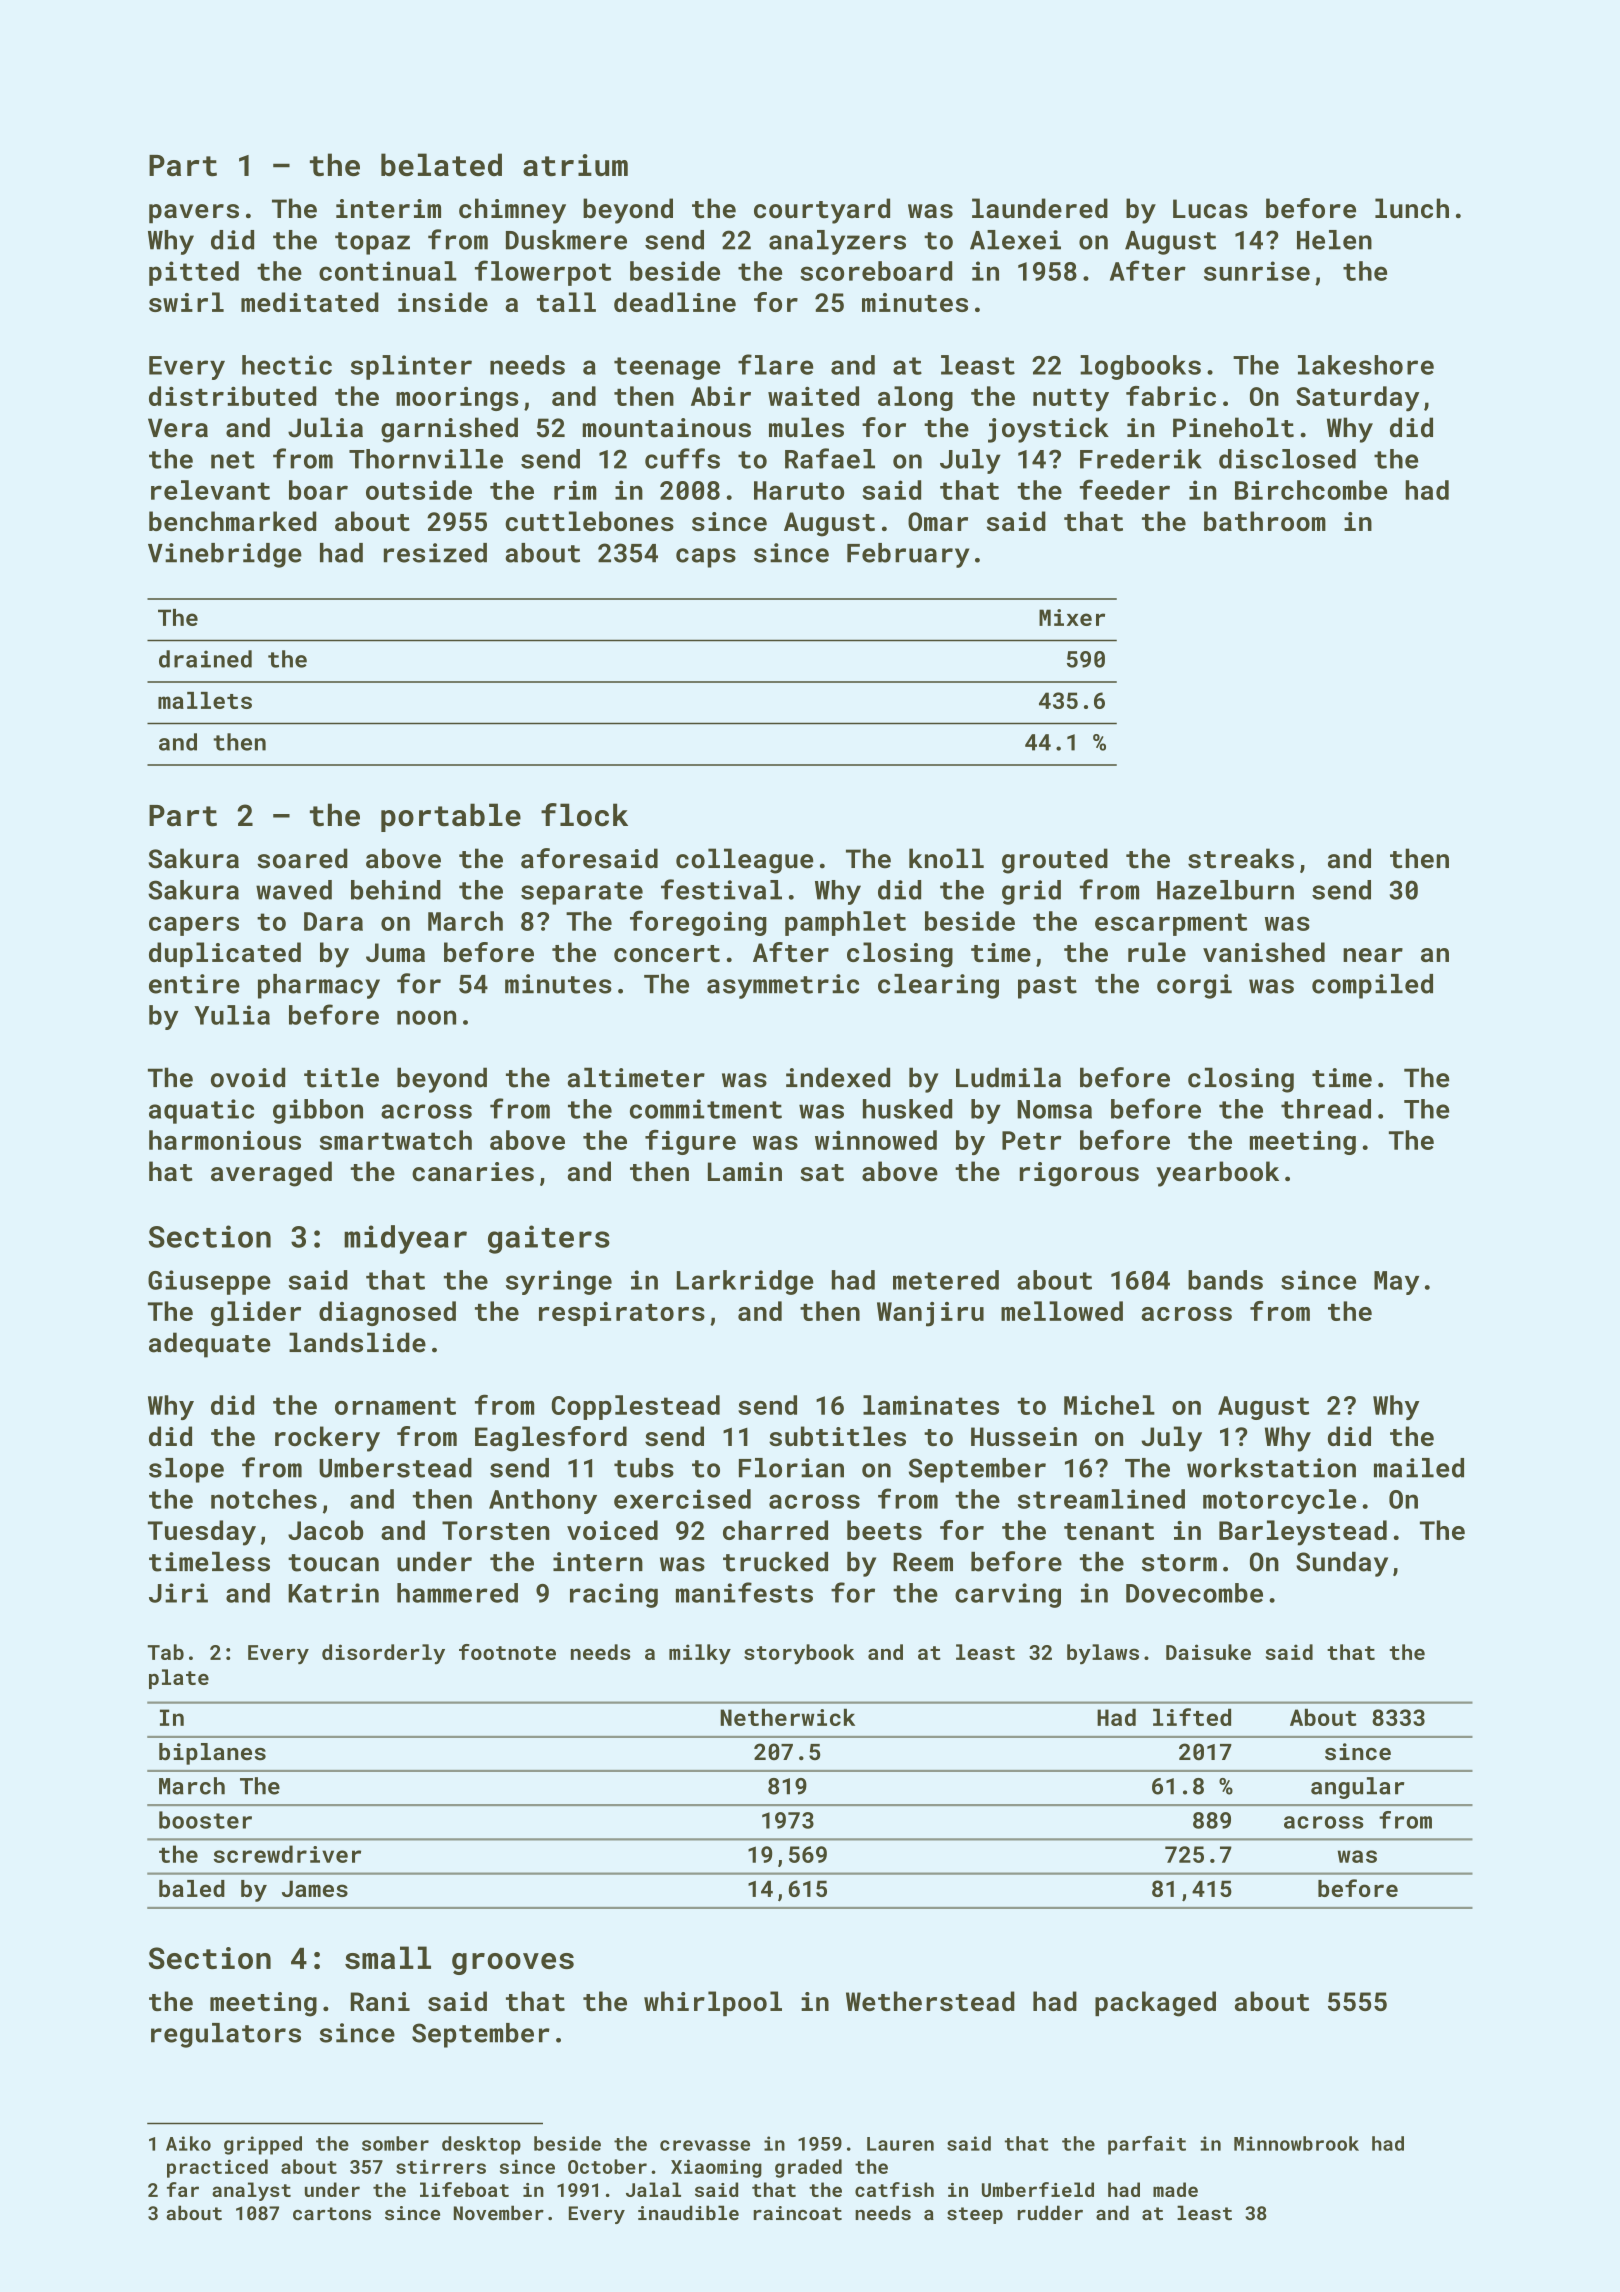  What do you see at coordinates (1008, 1077) in the screenshot?
I see `Ludmila` at bounding box center [1008, 1077].
